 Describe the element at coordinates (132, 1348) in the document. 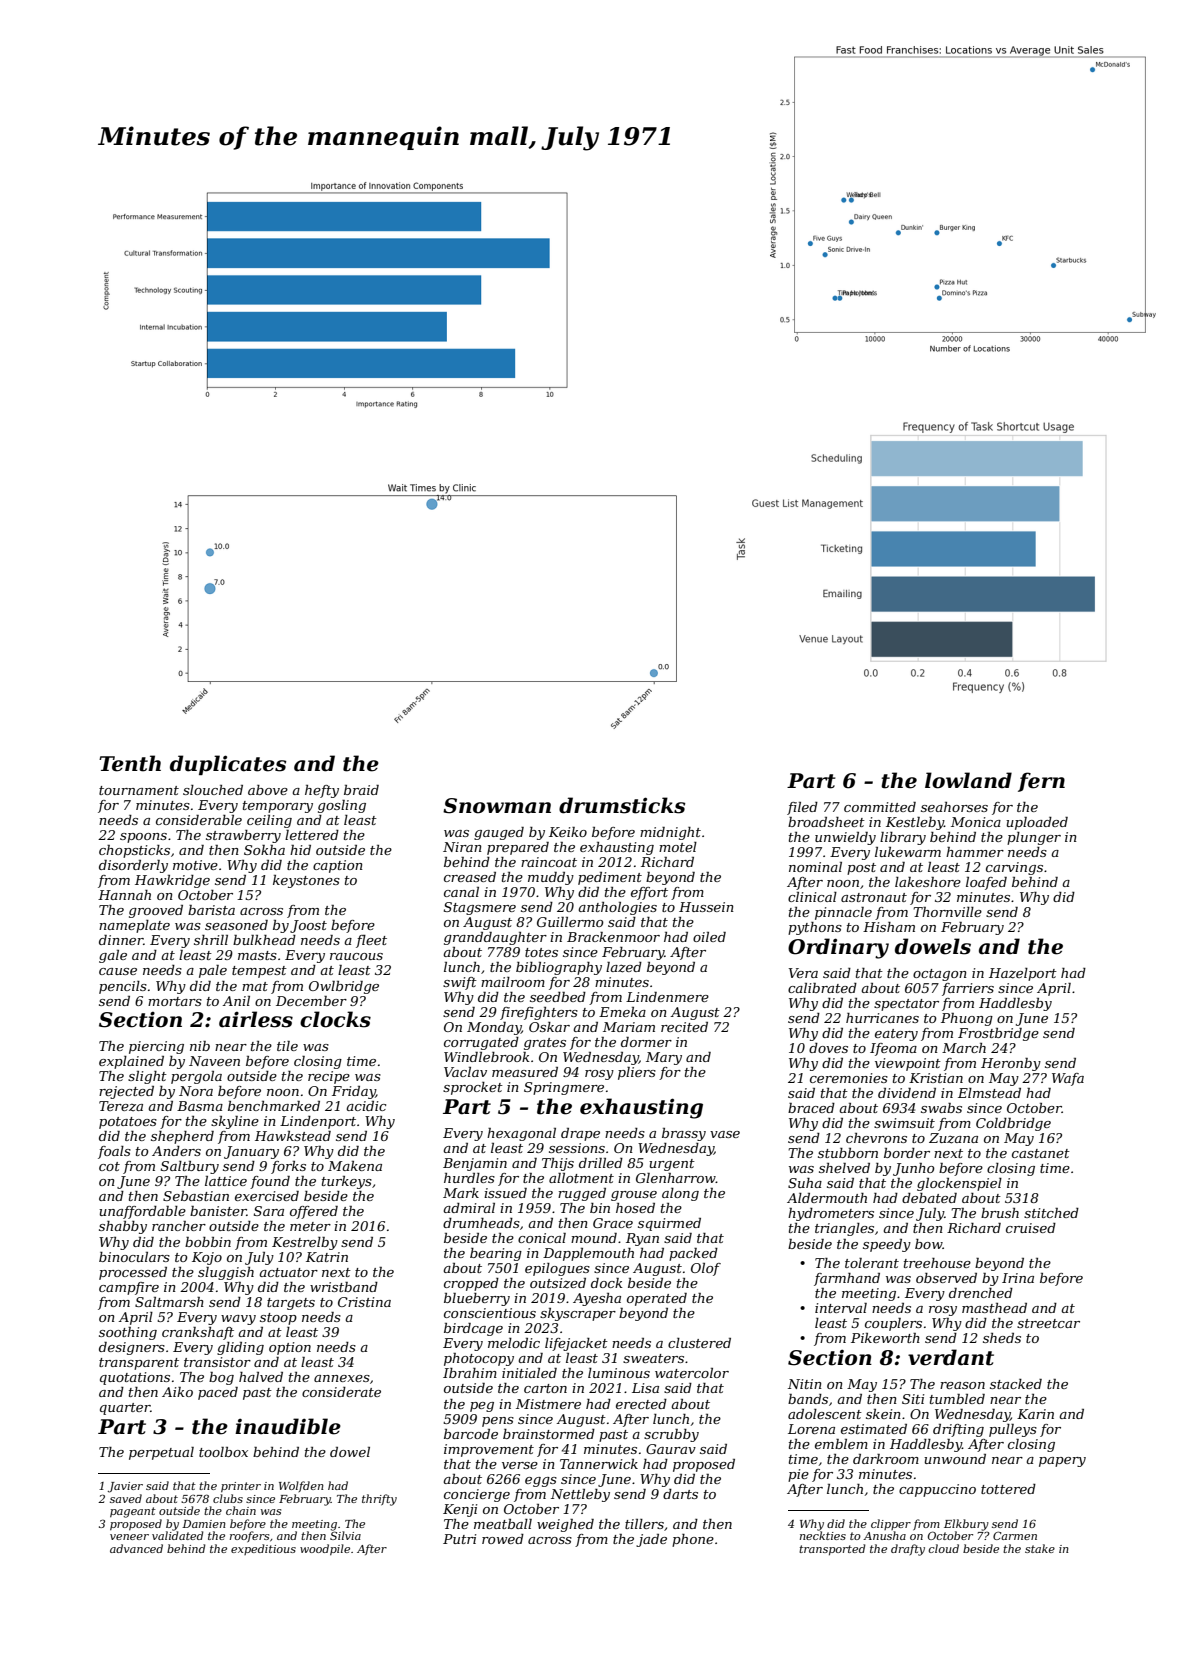

I see `designers` at that location.
